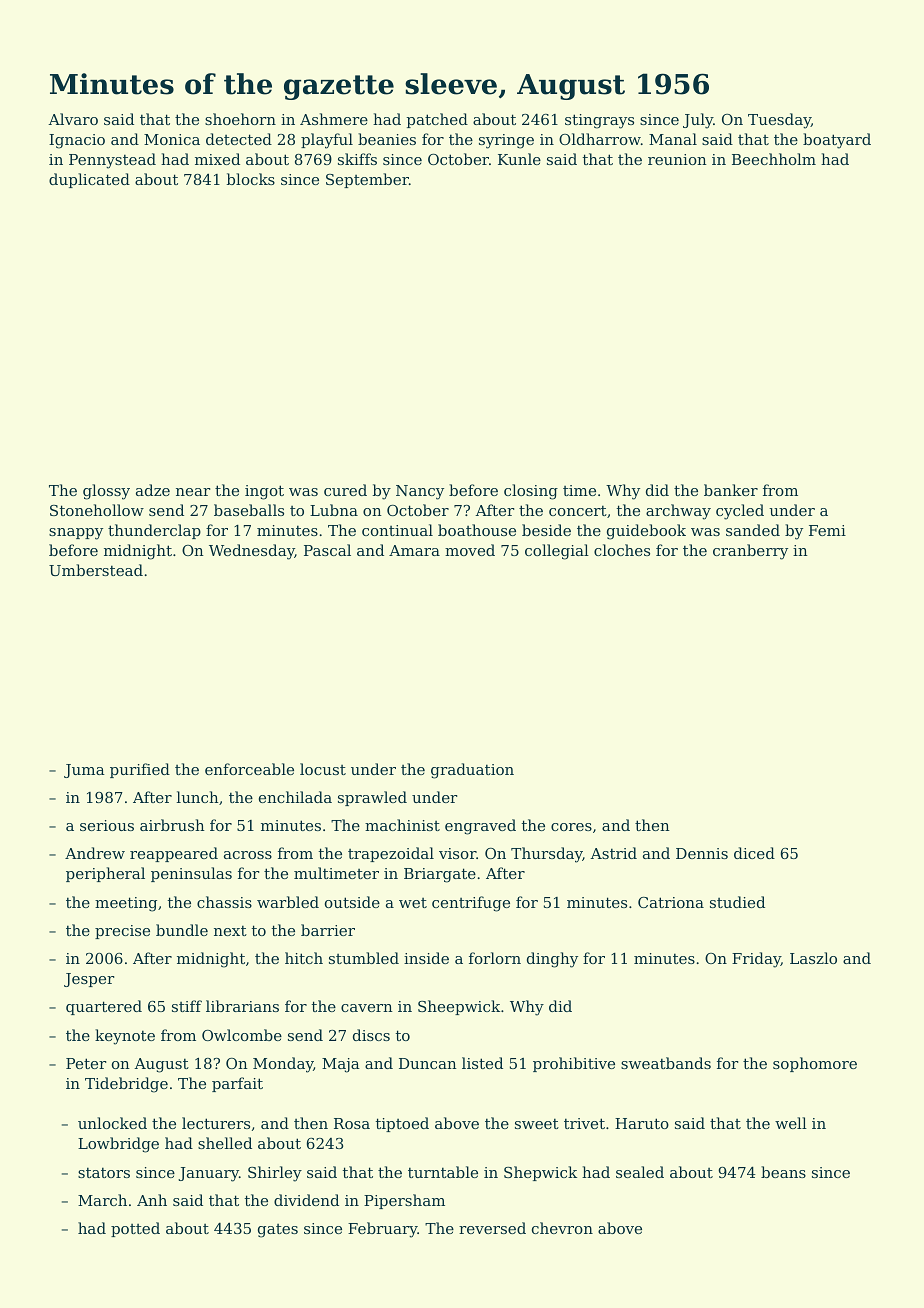  What do you see at coordinates (783, 1172) in the image?
I see `beans` at bounding box center [783, 1172].
